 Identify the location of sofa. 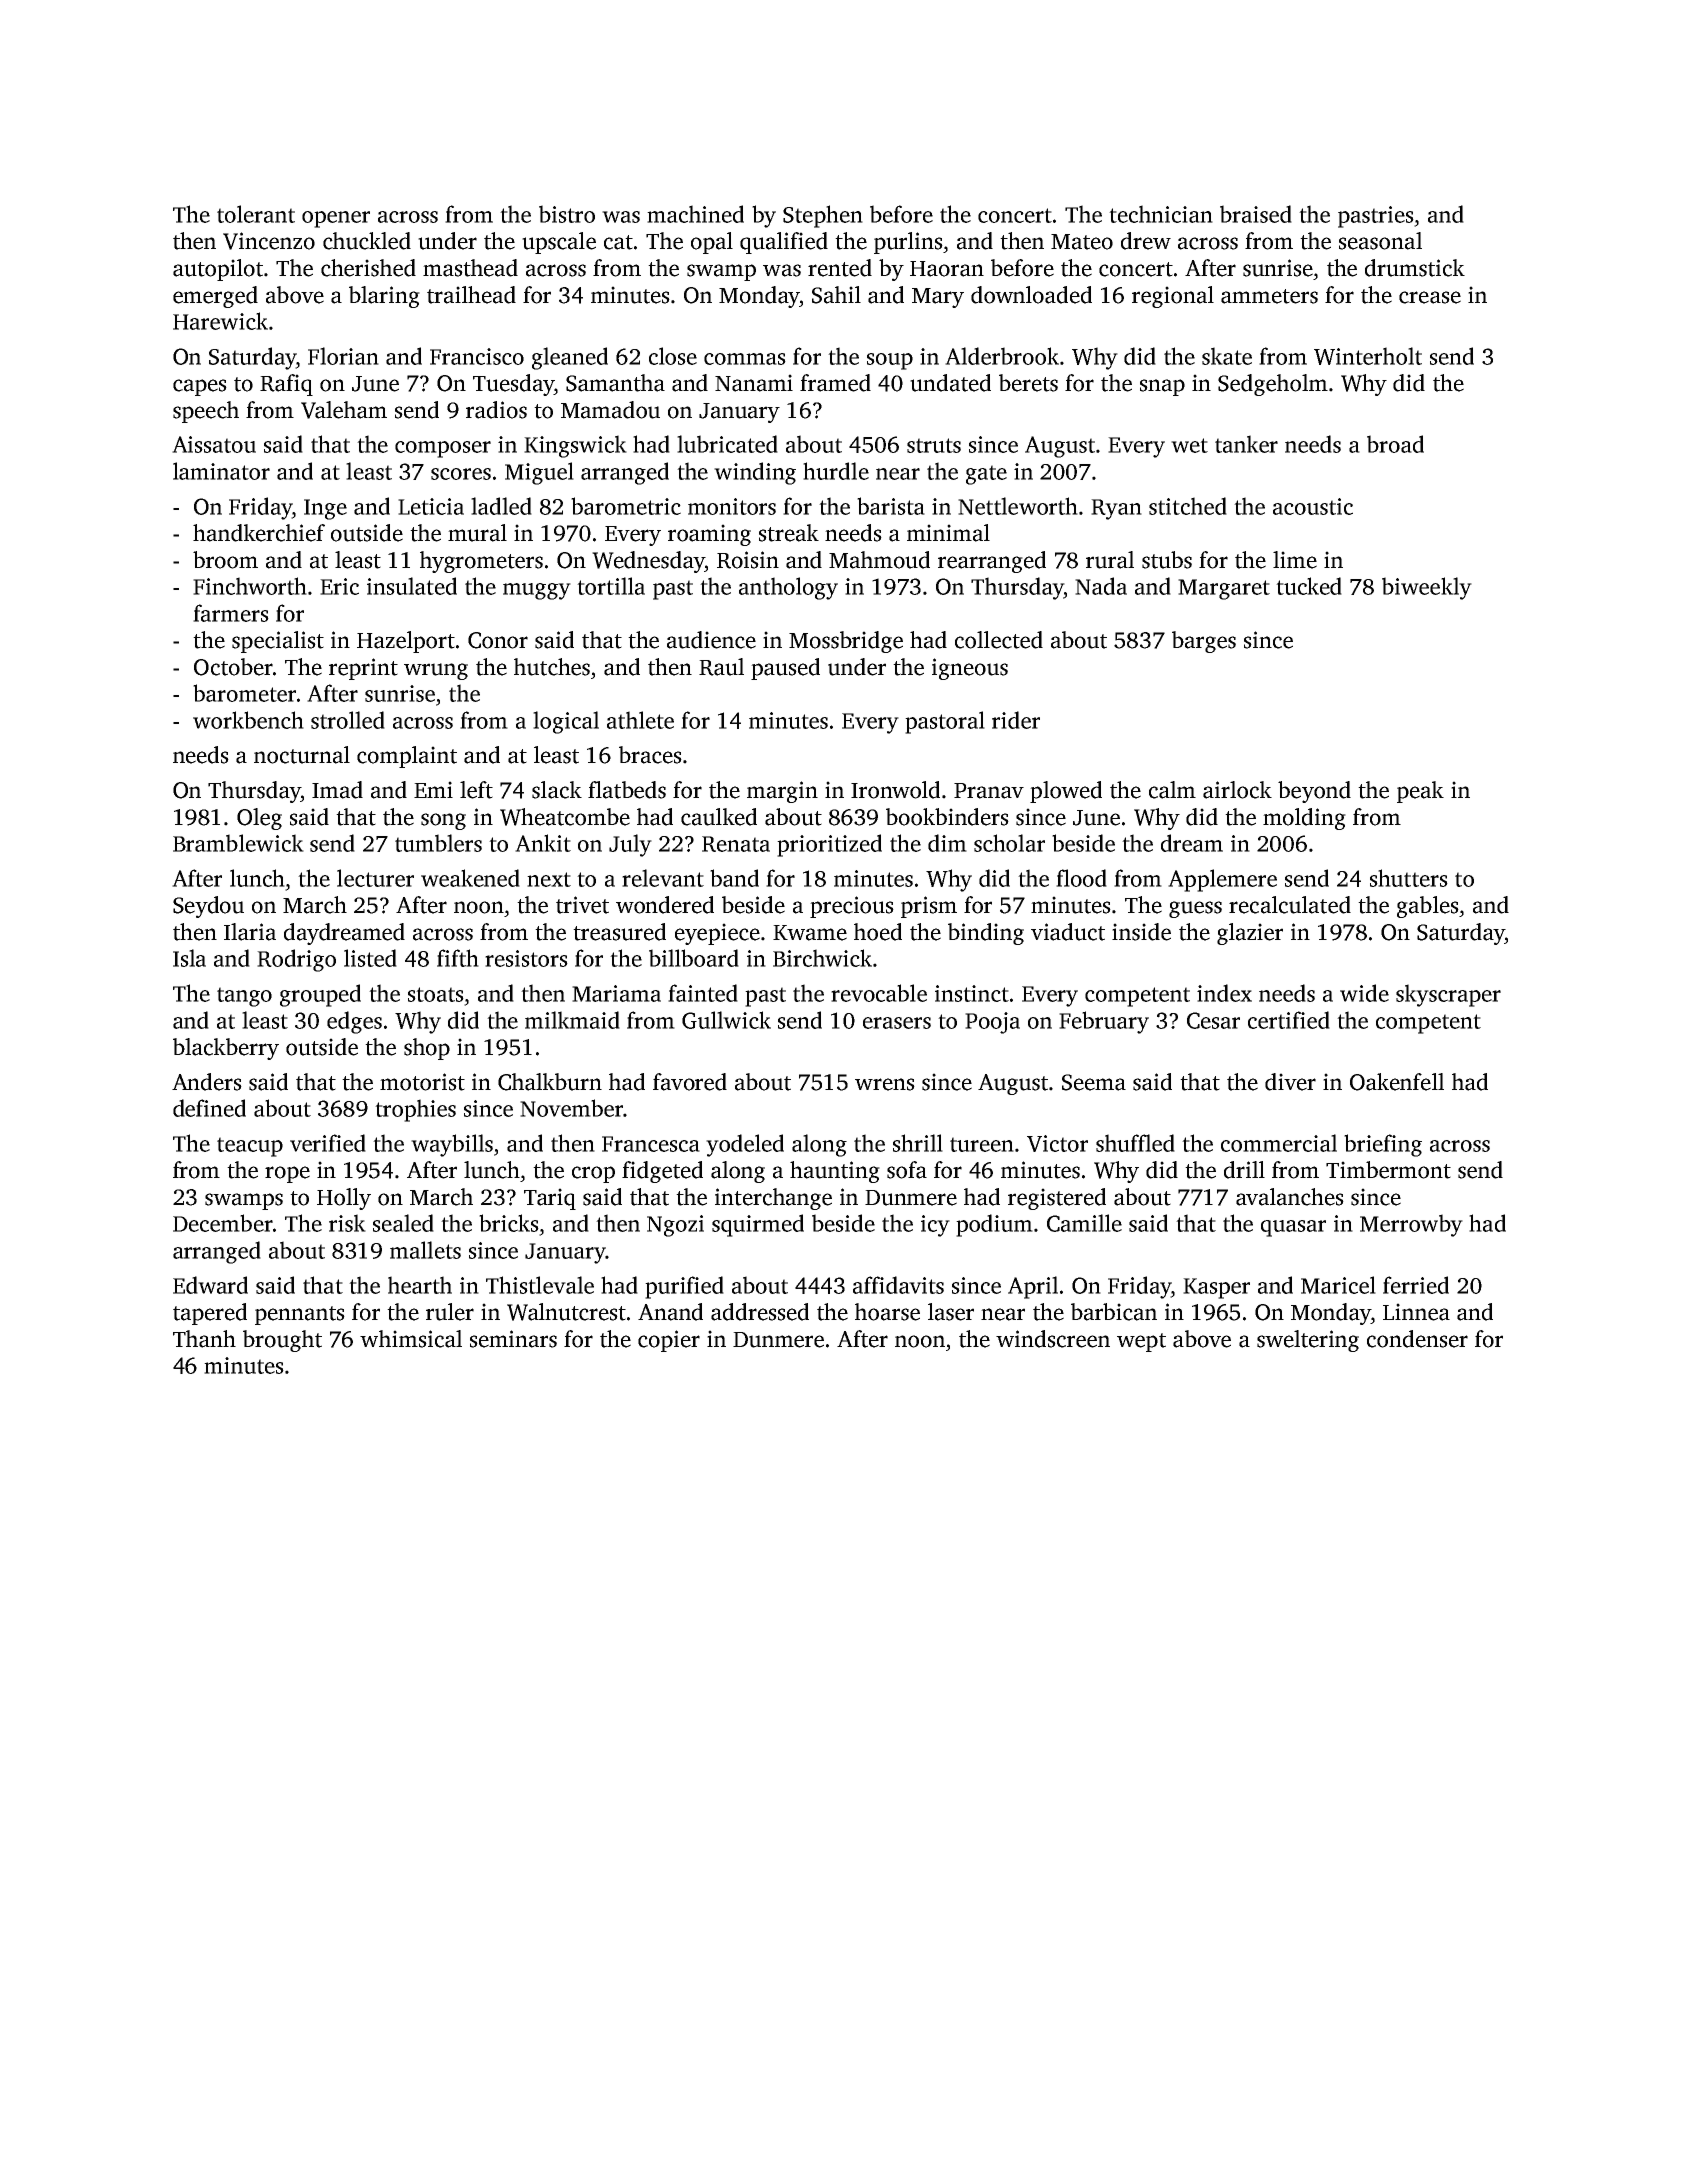
(907, 1170).
